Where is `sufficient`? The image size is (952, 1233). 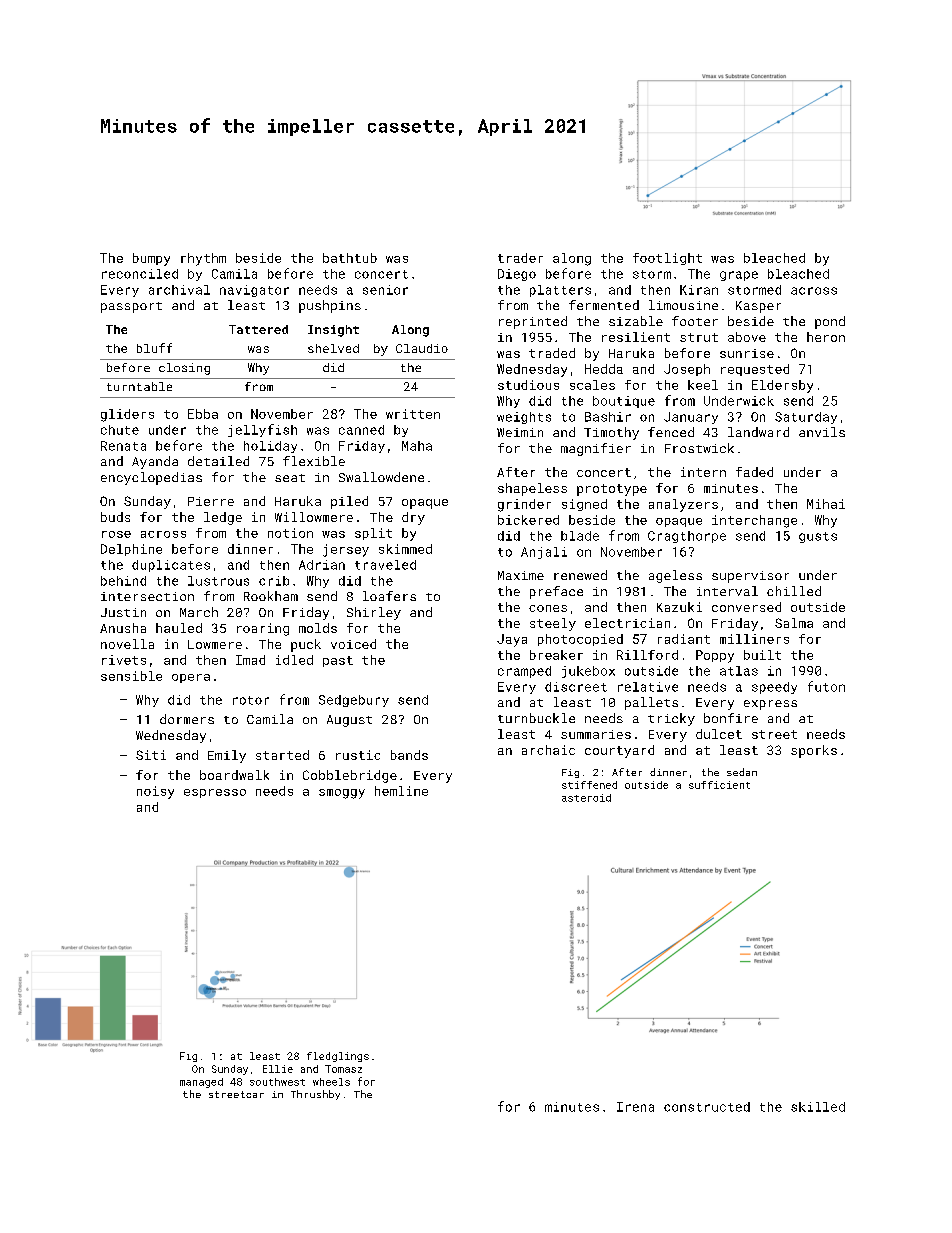
sufficient is located at coordinates (719, 785).
